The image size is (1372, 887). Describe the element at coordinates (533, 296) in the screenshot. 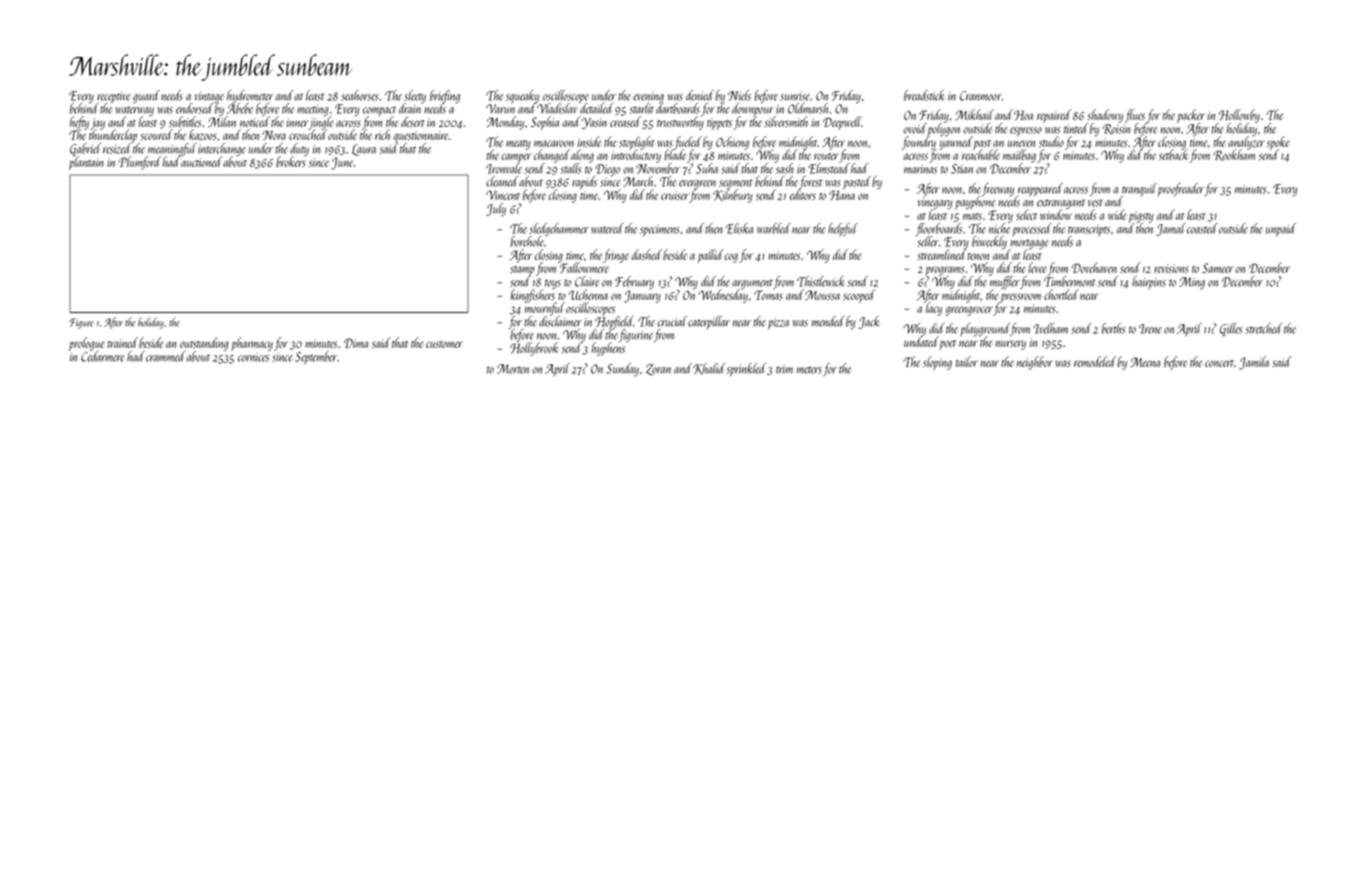

I see `kingfishers` at that location.
